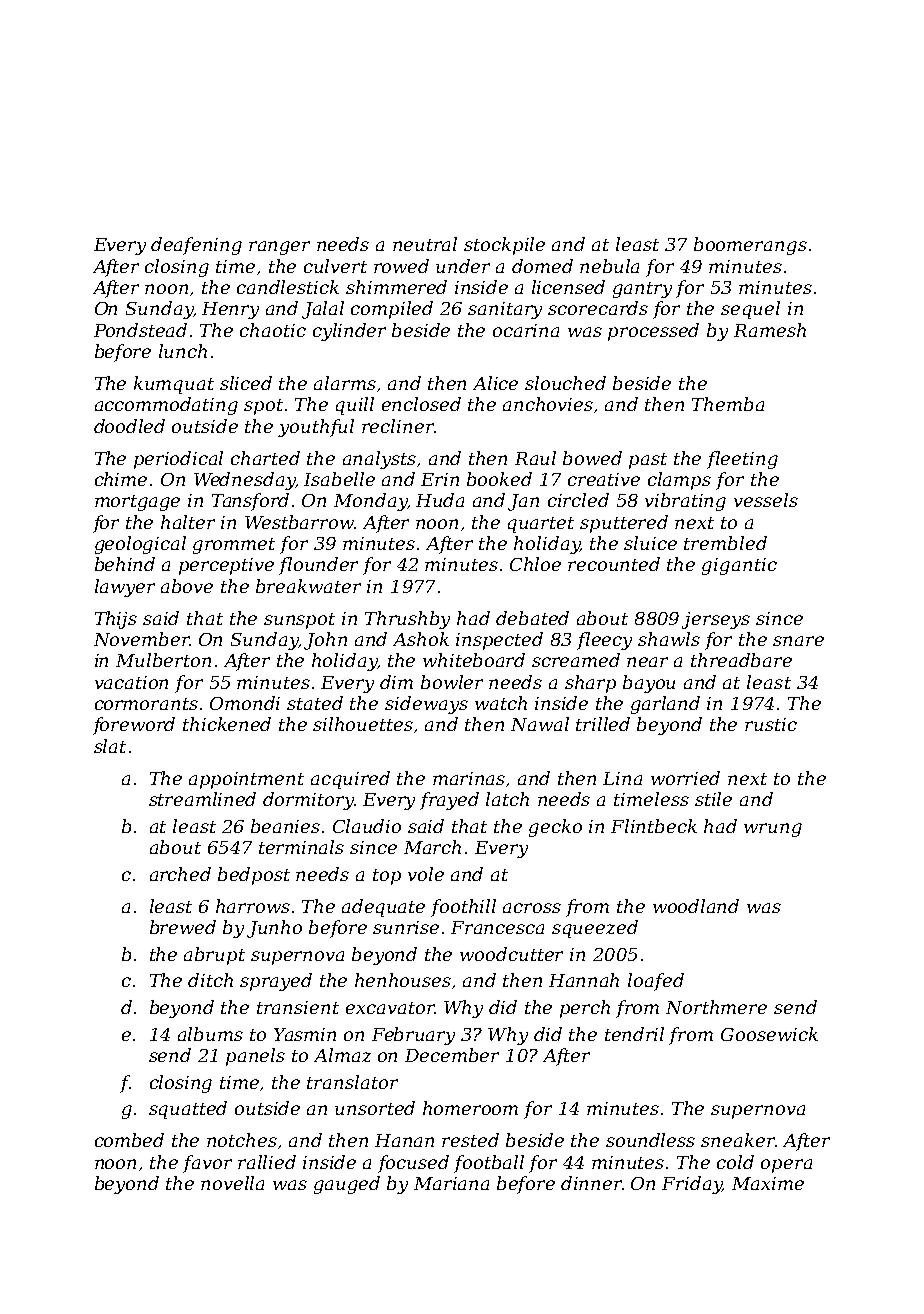  What do you see at coordinates (451, 1183) in the page?
I see `Mariana` at bounding box center [451, 1183].
